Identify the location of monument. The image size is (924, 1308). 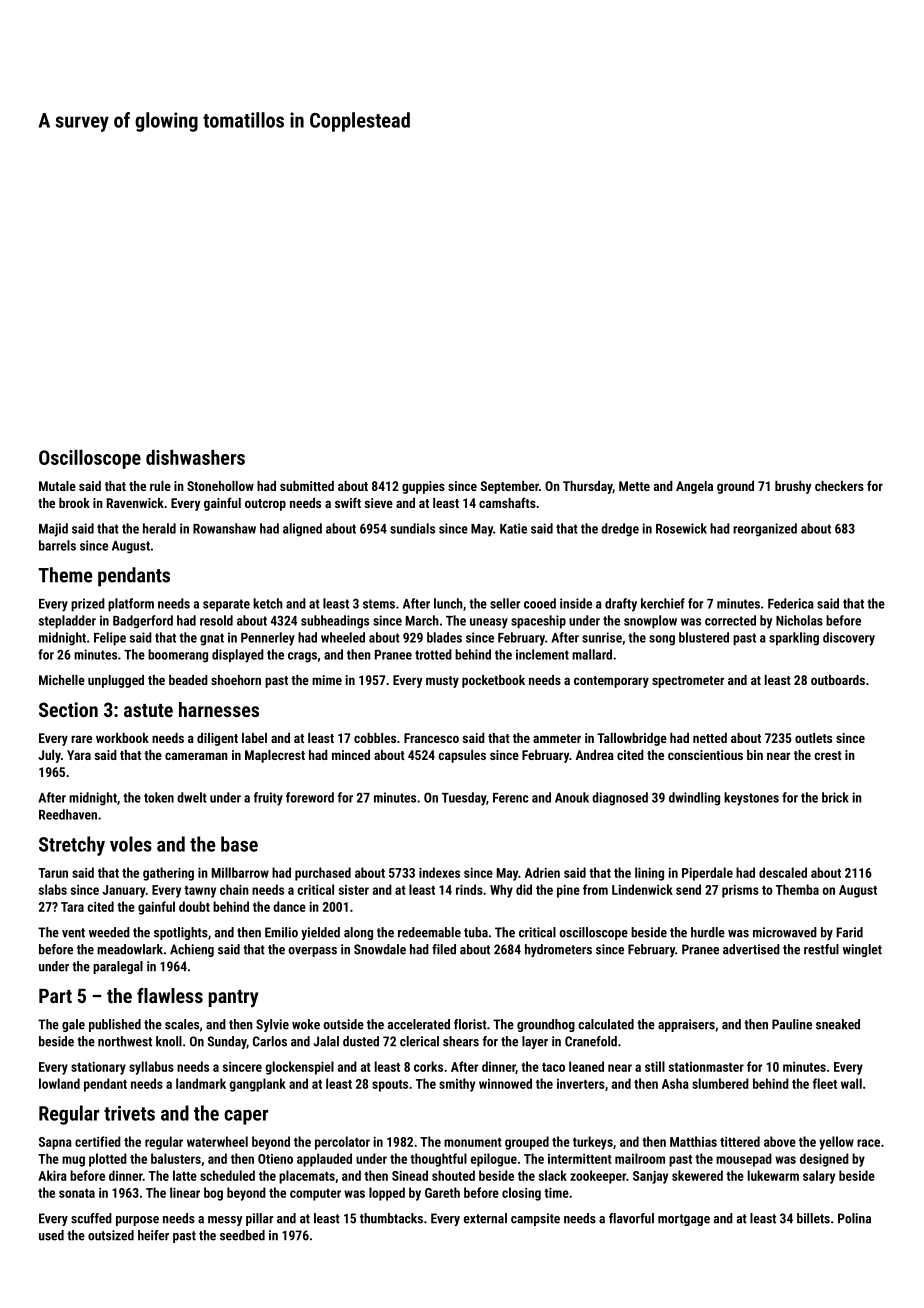
(473, 1142).
